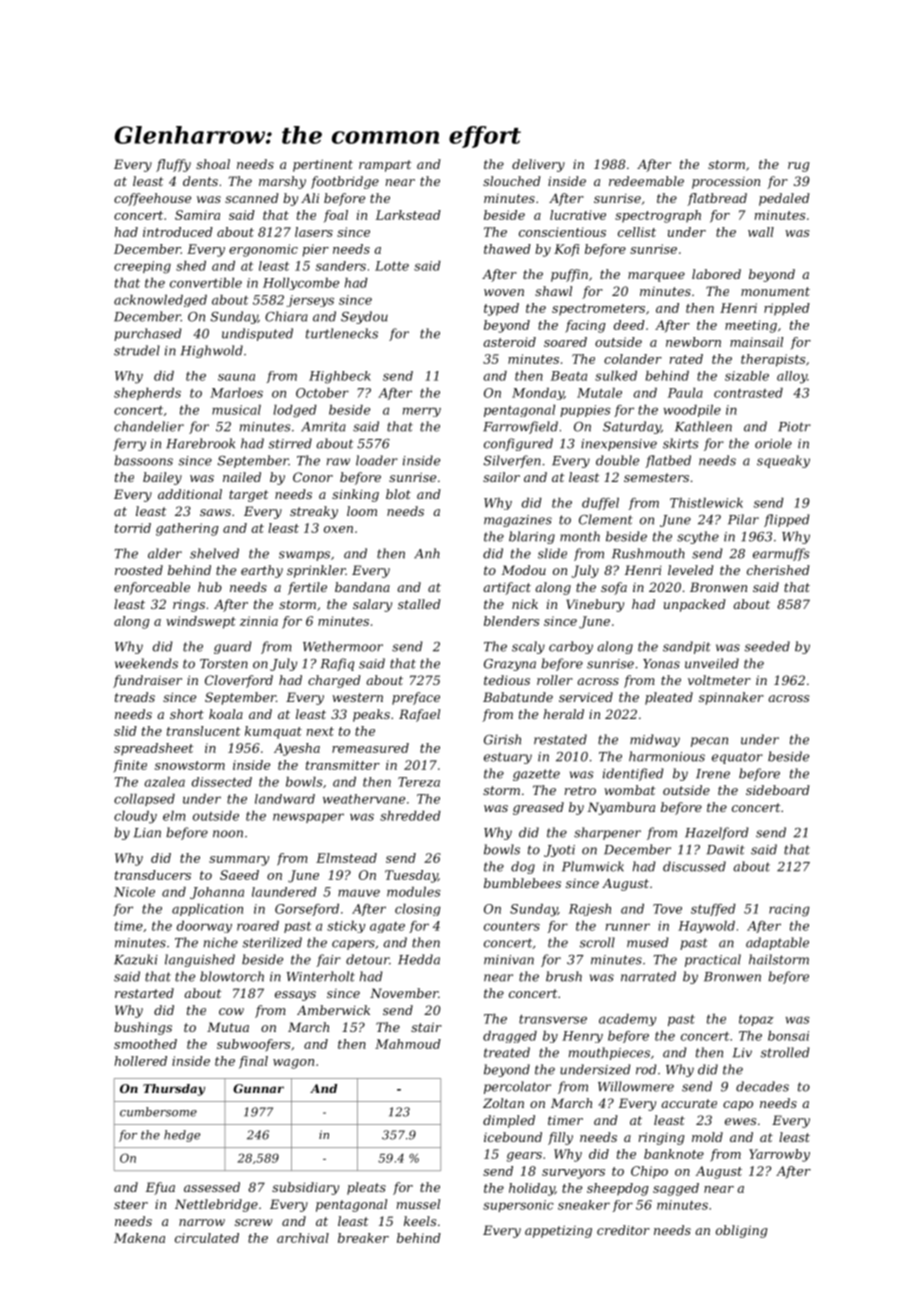 This screenshot has height=1308, width=924. Describe the element at coordinates (152, 588) in the screenshot. I see `enforceable` at that location.
